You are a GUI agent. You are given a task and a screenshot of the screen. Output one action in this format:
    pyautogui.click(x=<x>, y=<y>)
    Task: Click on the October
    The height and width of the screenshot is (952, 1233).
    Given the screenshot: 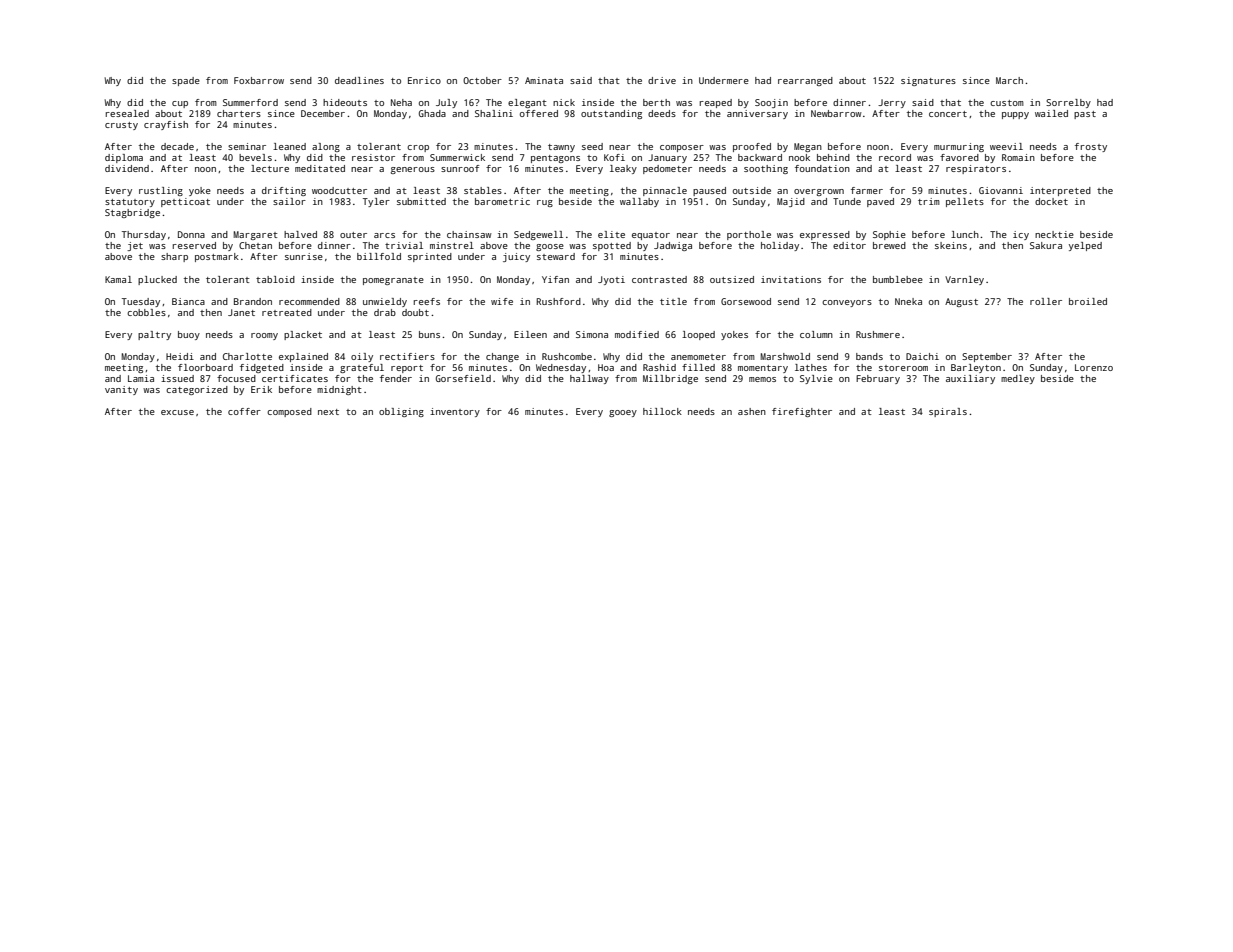 What is the action you would take?
    pyautogui.click(x=482, y=80)
